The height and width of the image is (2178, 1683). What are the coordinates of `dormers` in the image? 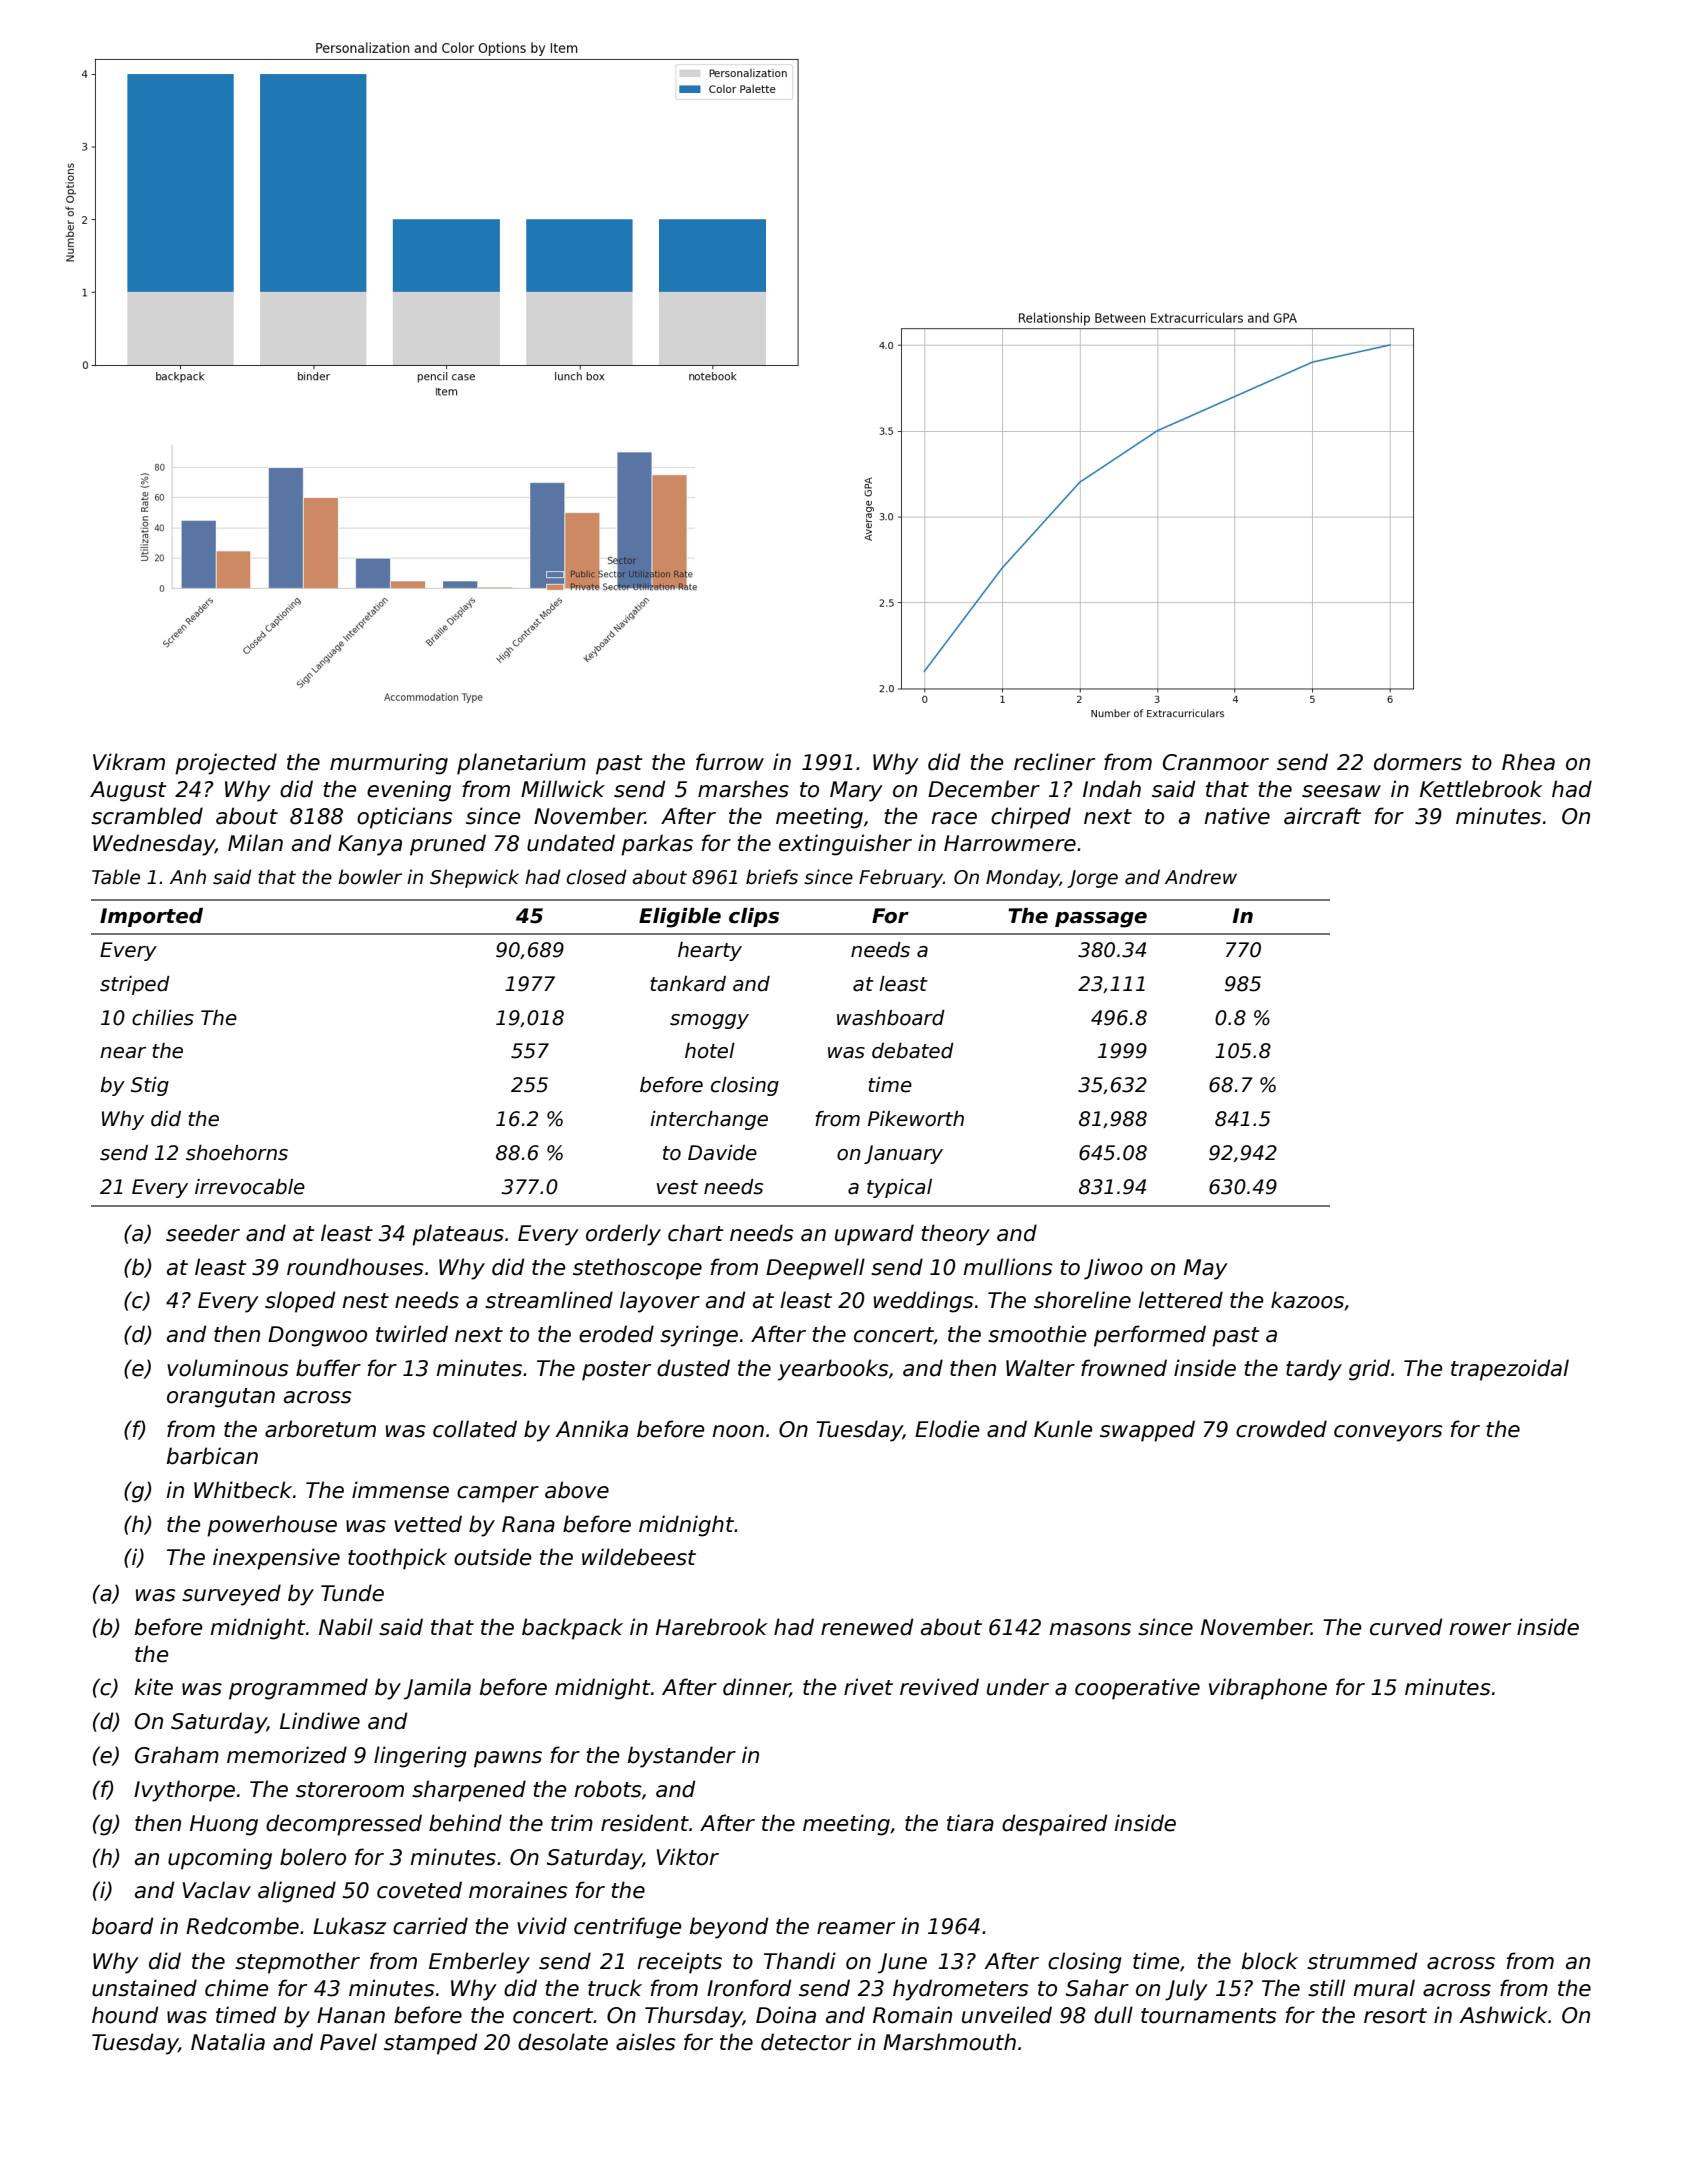 It's located at (1418, 762).
